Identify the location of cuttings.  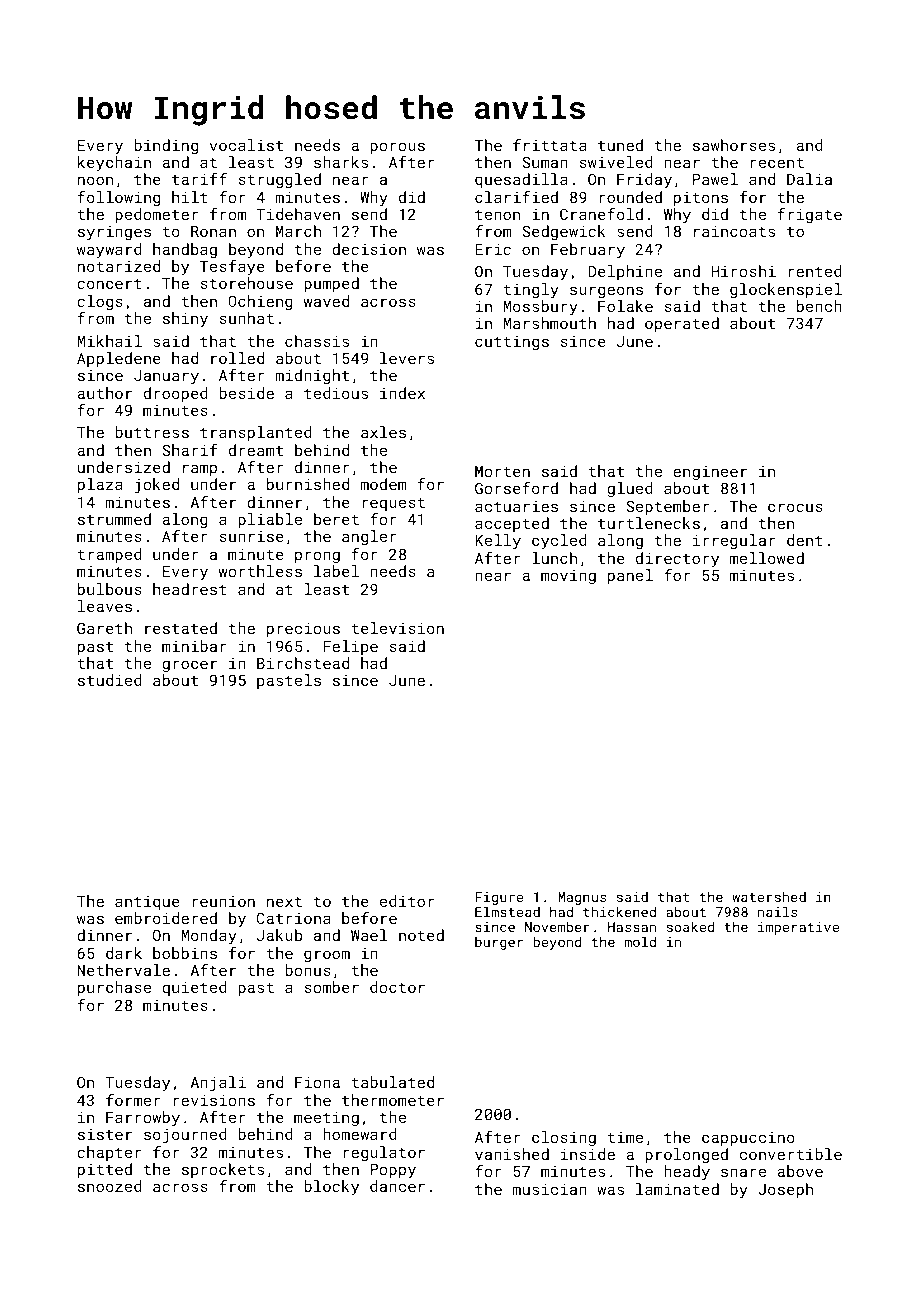
(512, 343).
